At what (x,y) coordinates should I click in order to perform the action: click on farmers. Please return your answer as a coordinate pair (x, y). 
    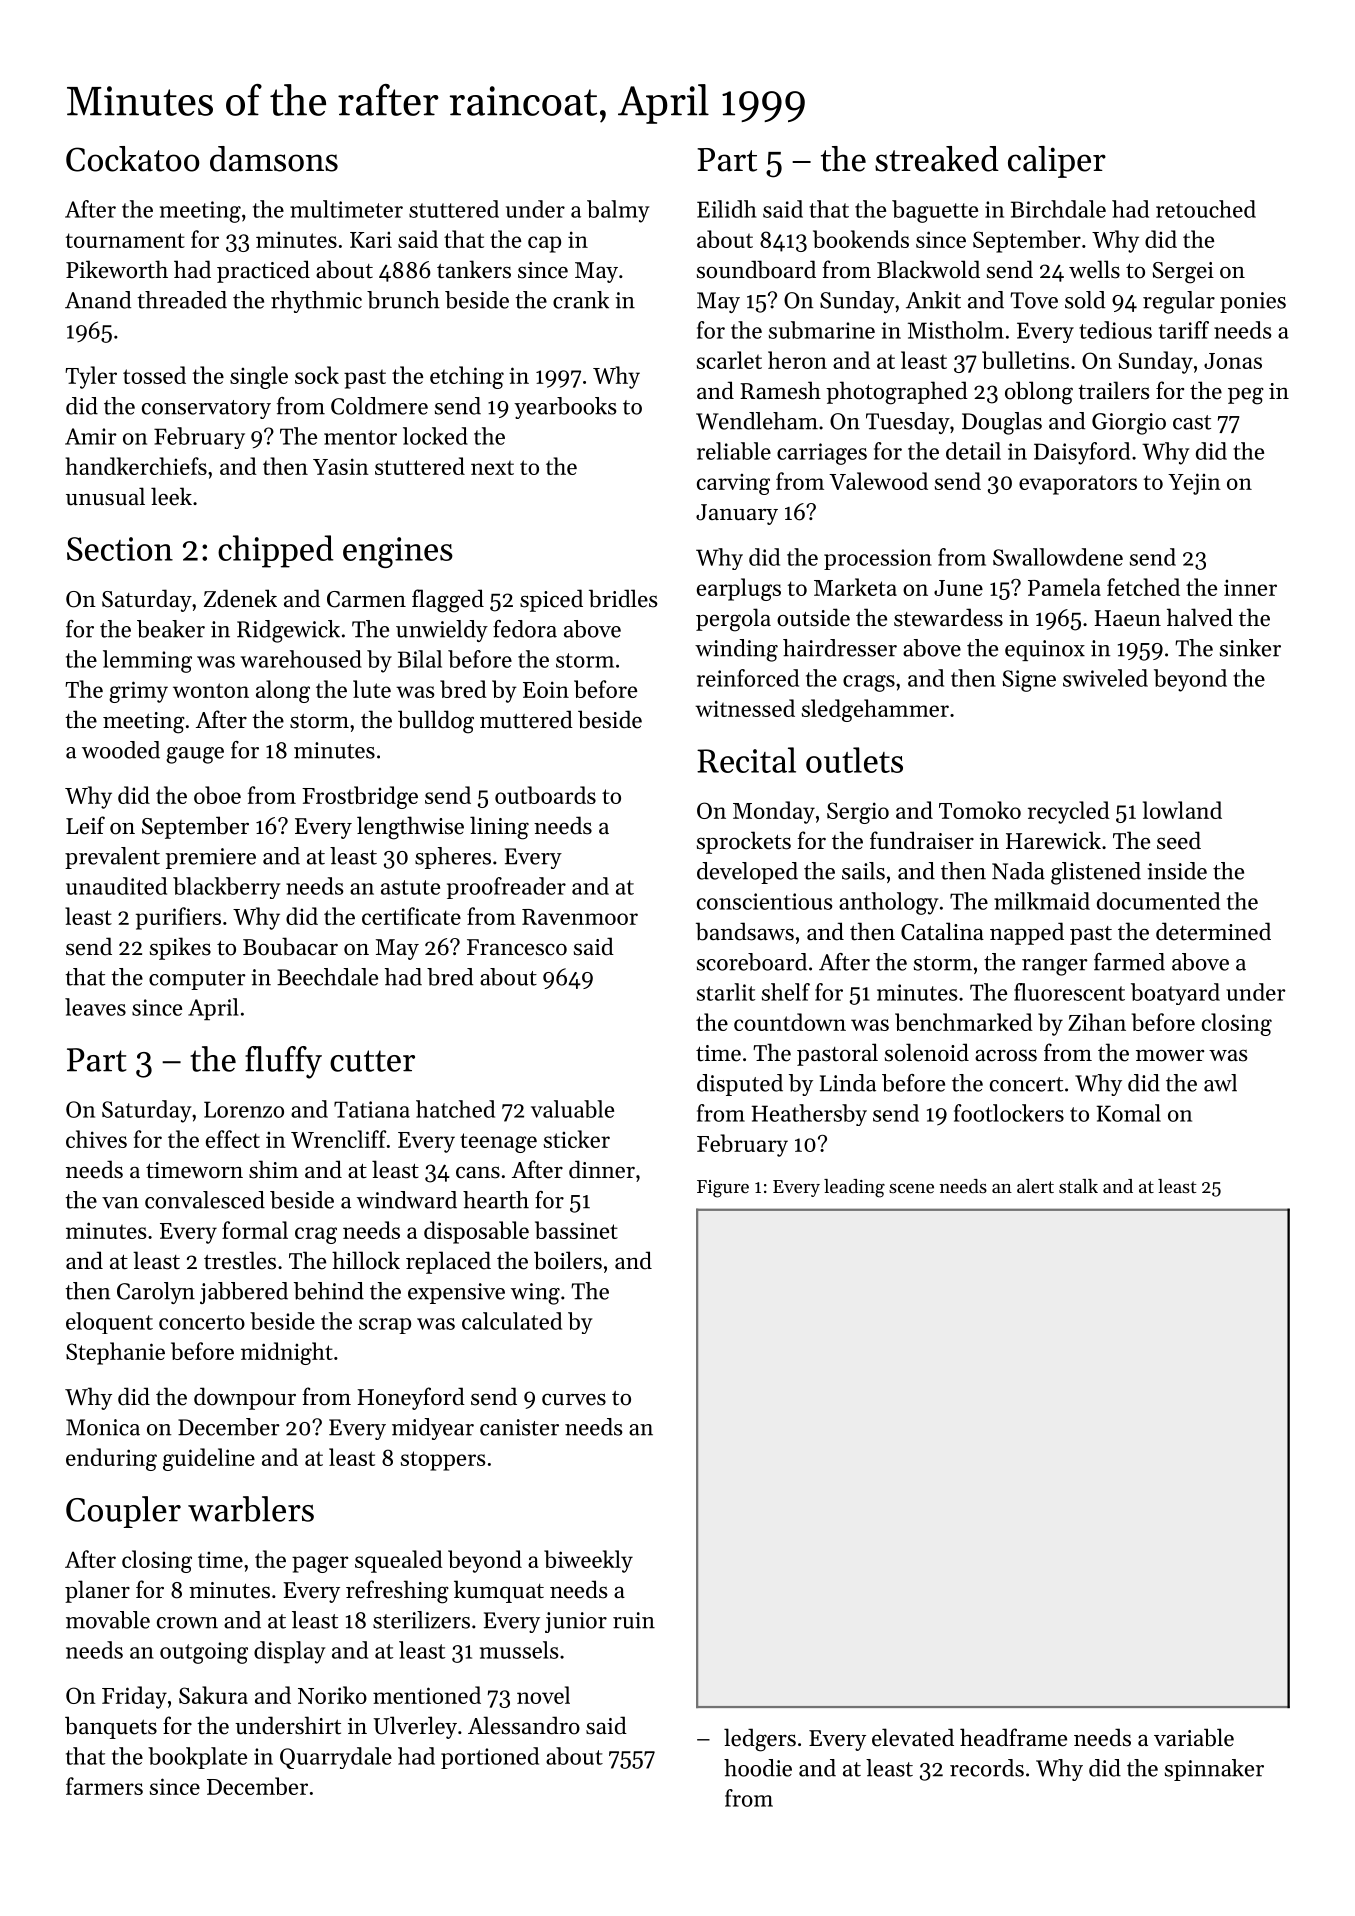
    Looking at the image, I should click on (104, 1786).
